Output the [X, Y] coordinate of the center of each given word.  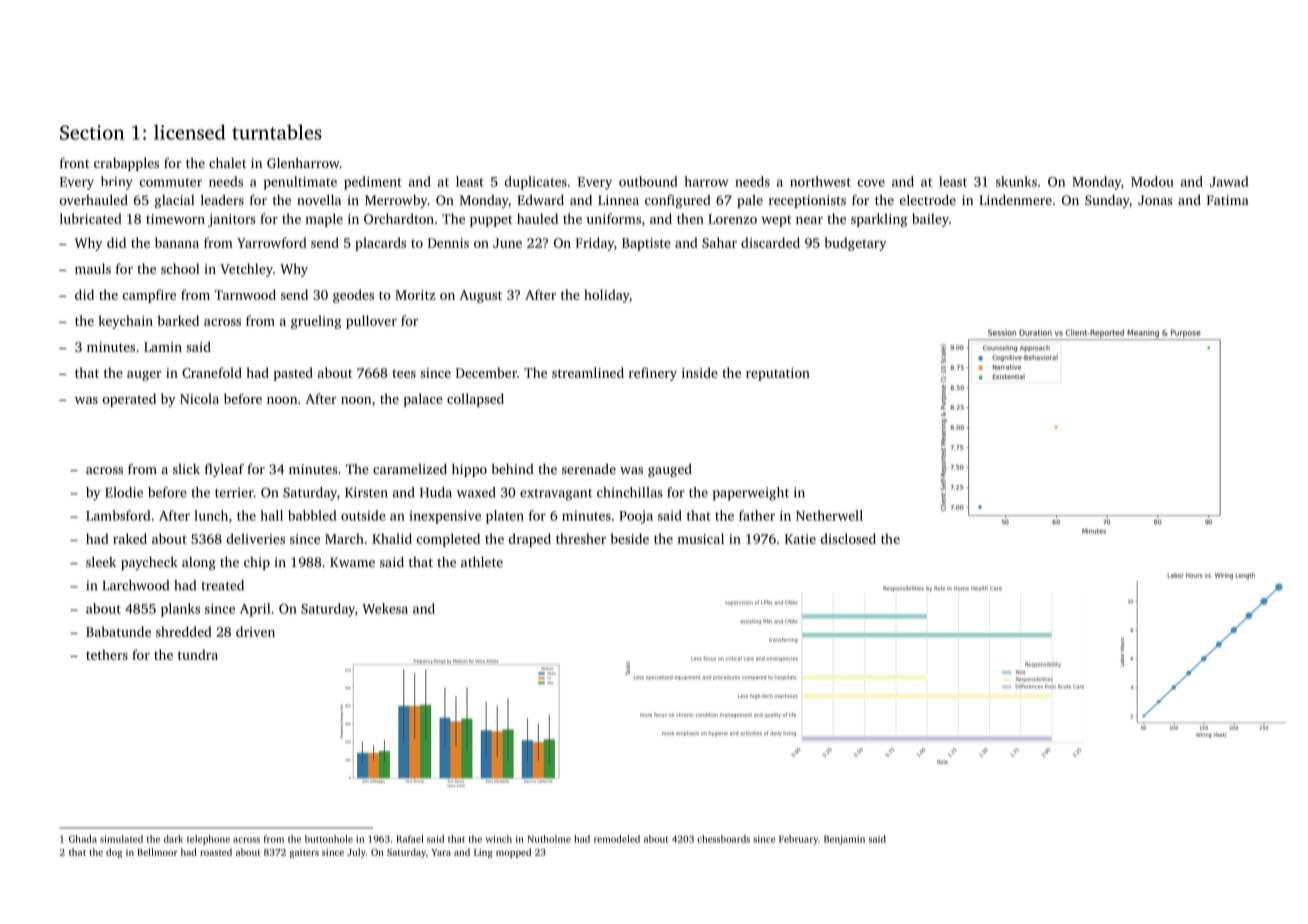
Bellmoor [157, 852]
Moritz [415, 295]
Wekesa [385, 608]
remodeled [617, 839]
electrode [928, 199]
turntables [277, 132]
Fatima [1228, 200]
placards [380, 244]
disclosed [848, 538]
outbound [648, 181]
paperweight [751, 494]
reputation [778, 374]
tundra [198, 654]
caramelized [410, 469]
